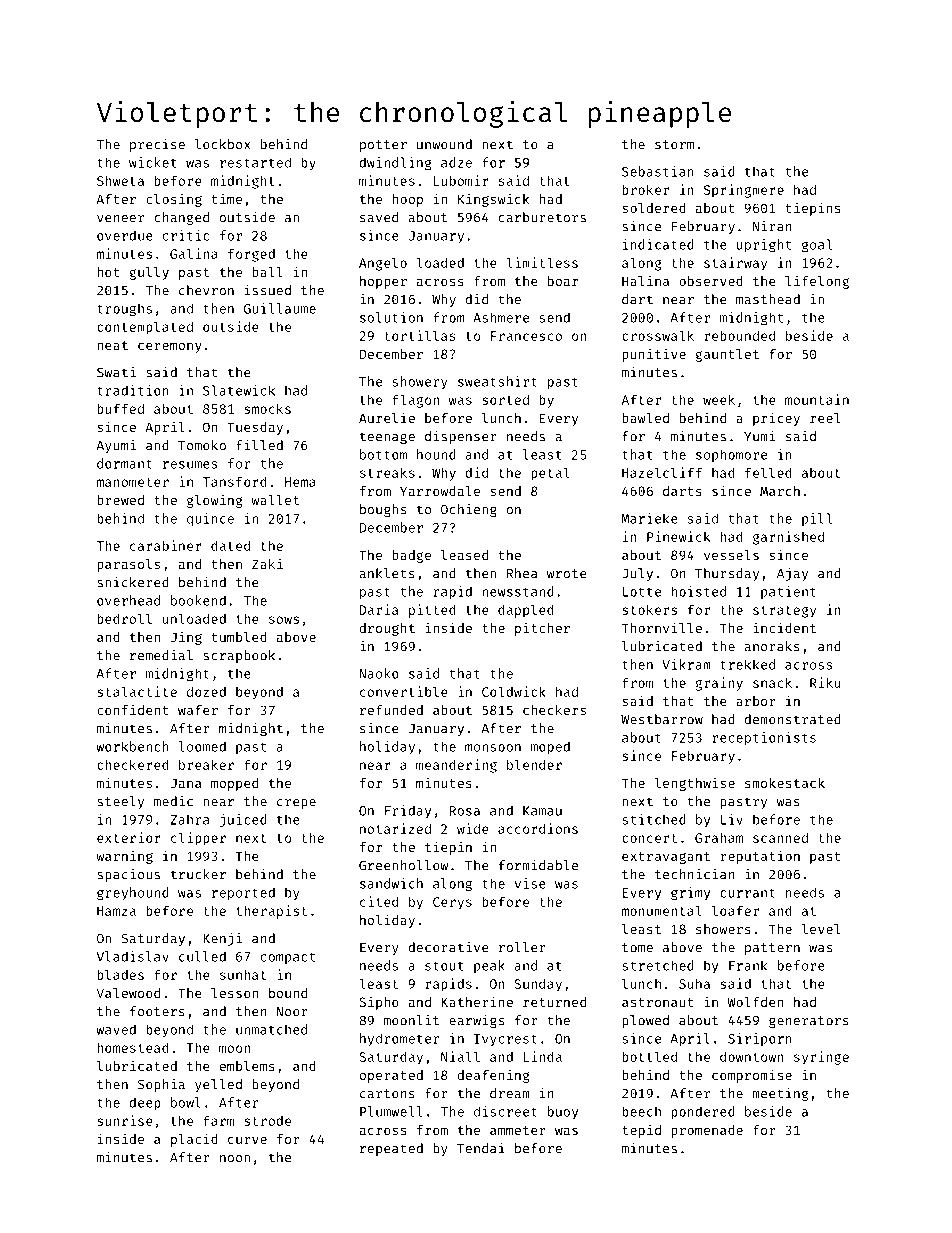 This screenshot has height=1233, width=952. I want to click on noon, so click(235, 1159).
